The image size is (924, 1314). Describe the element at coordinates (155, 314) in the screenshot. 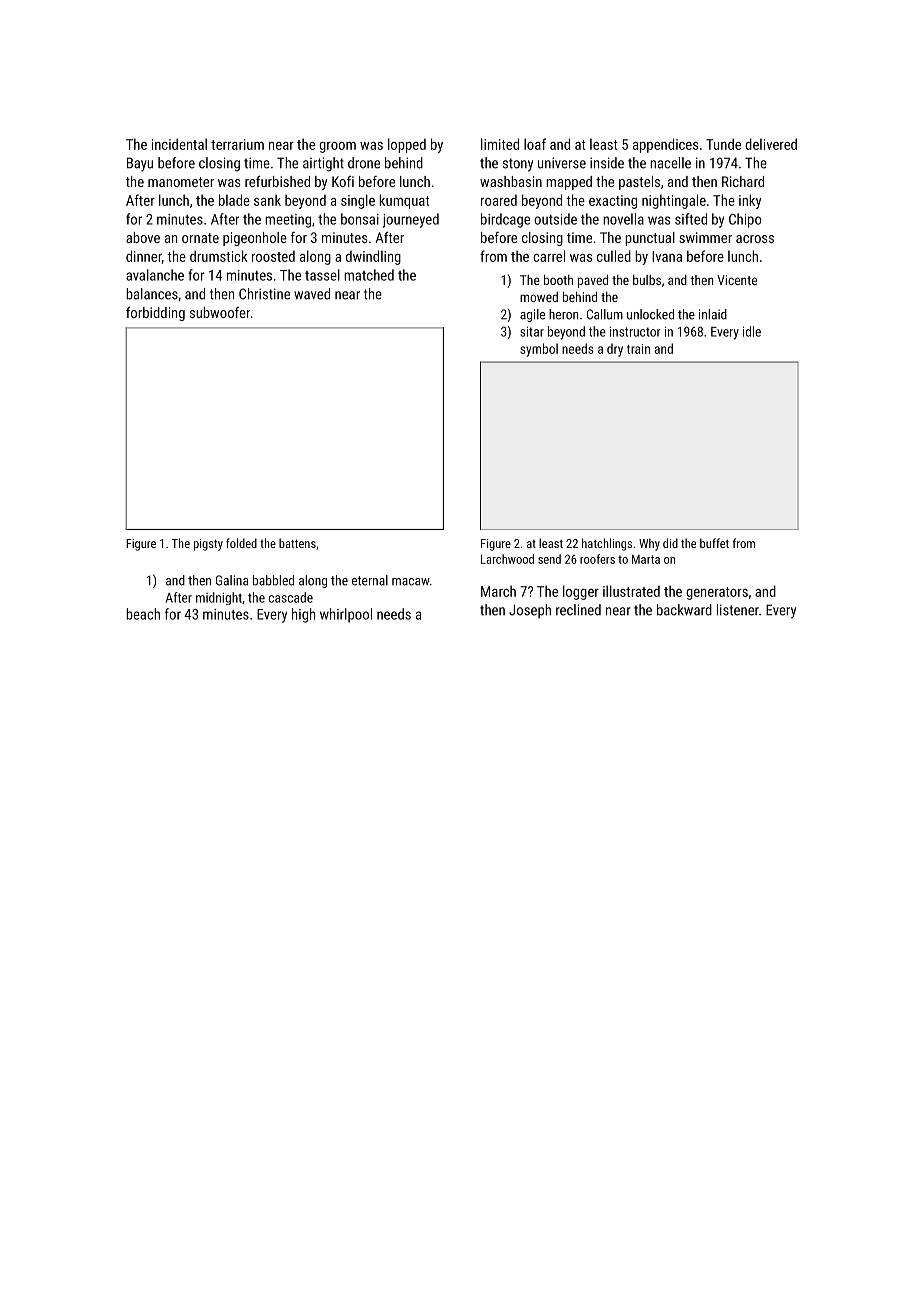

I see `forbidding` at that location.
